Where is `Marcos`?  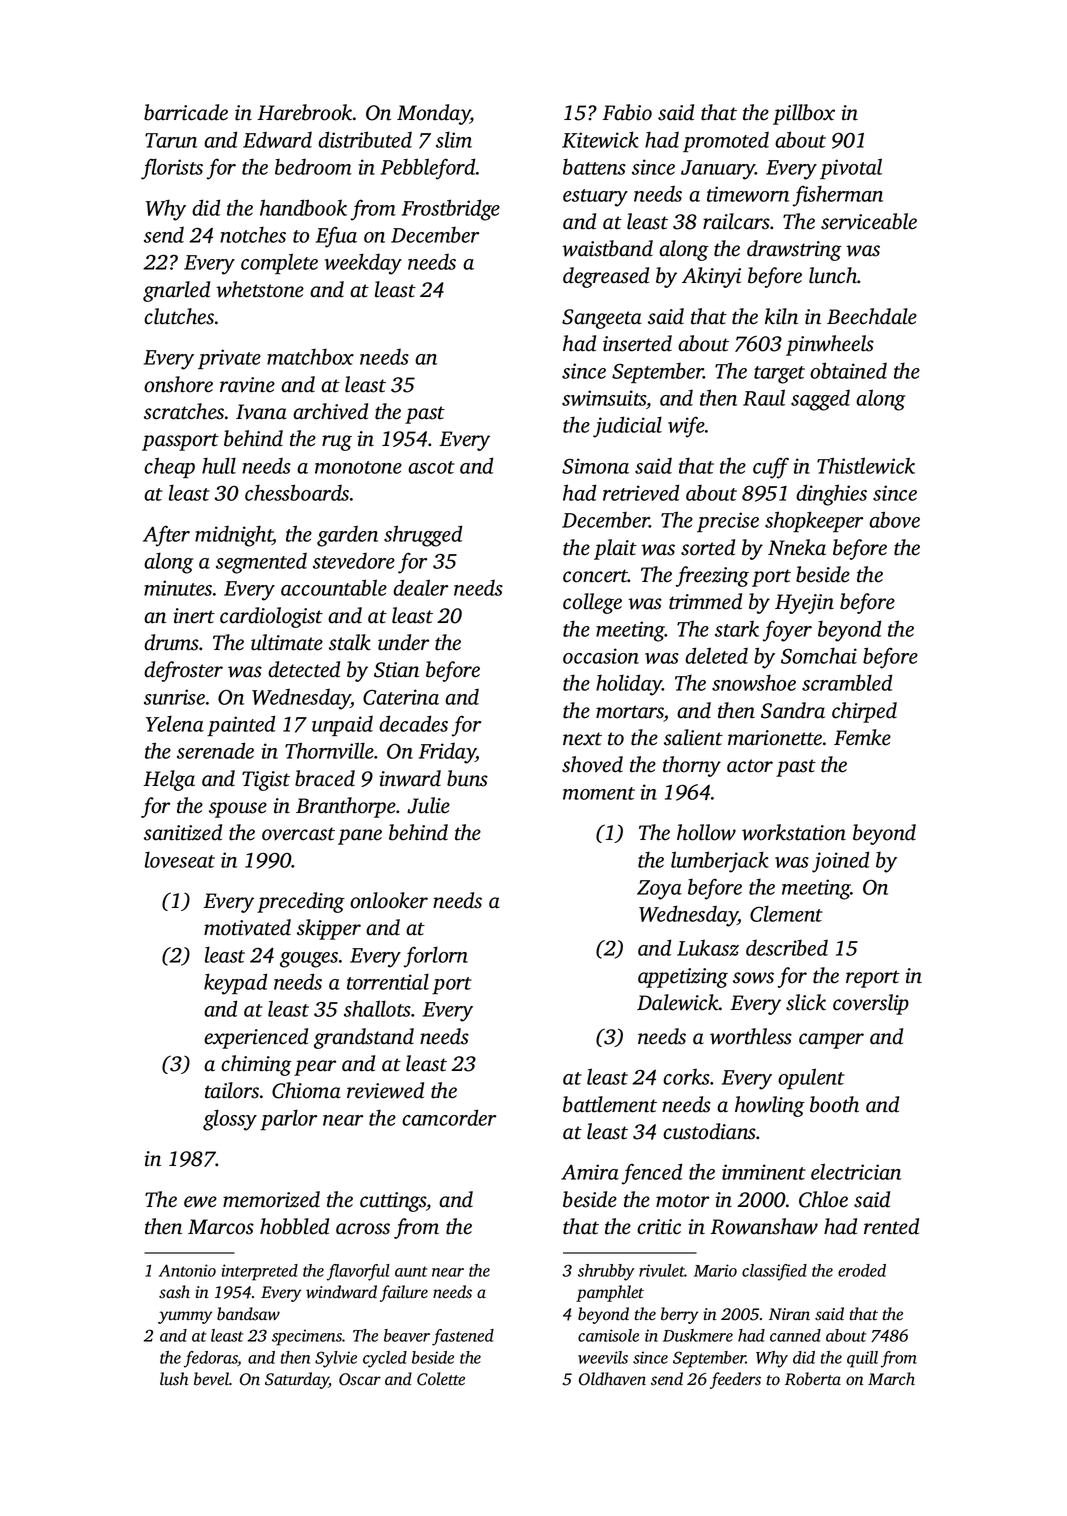
Marcos is located at coordinates (221, 1227).
